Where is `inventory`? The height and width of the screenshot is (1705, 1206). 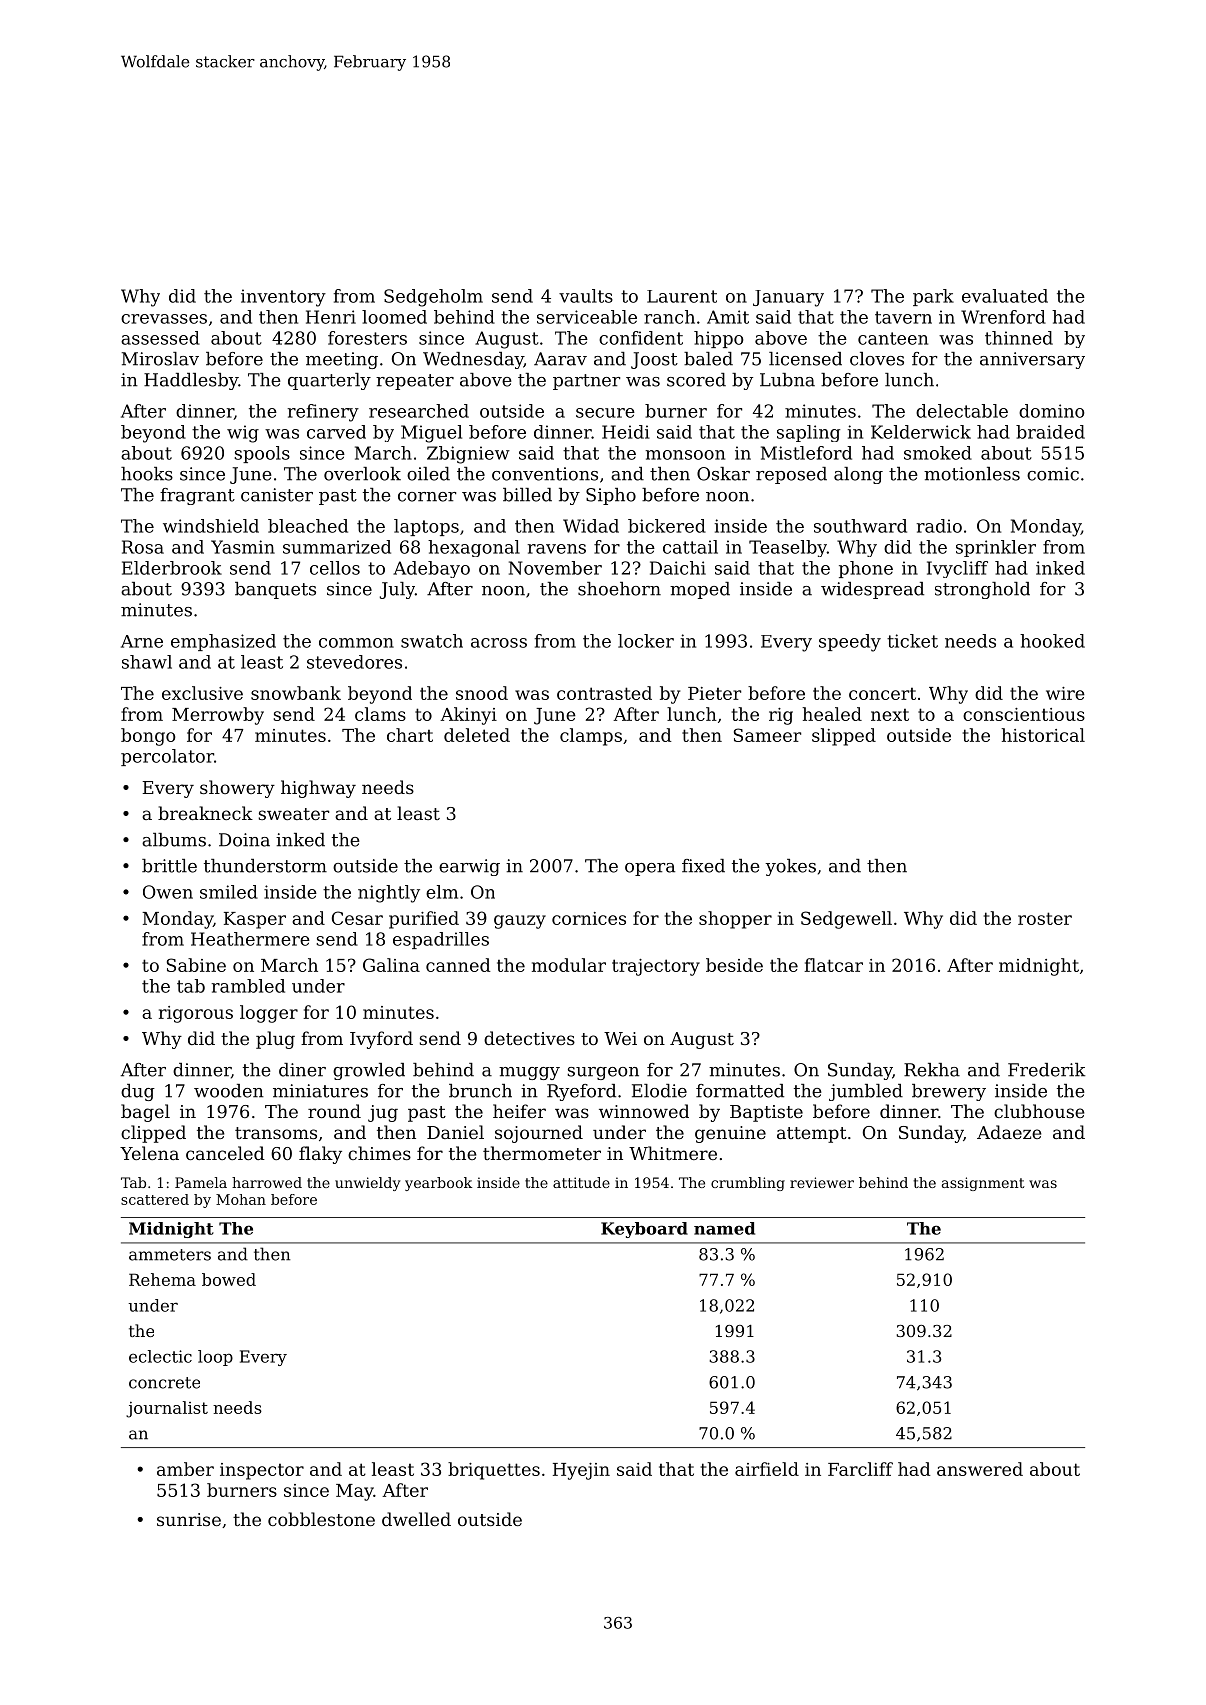 inventory is located at coordinates (283, 298).
